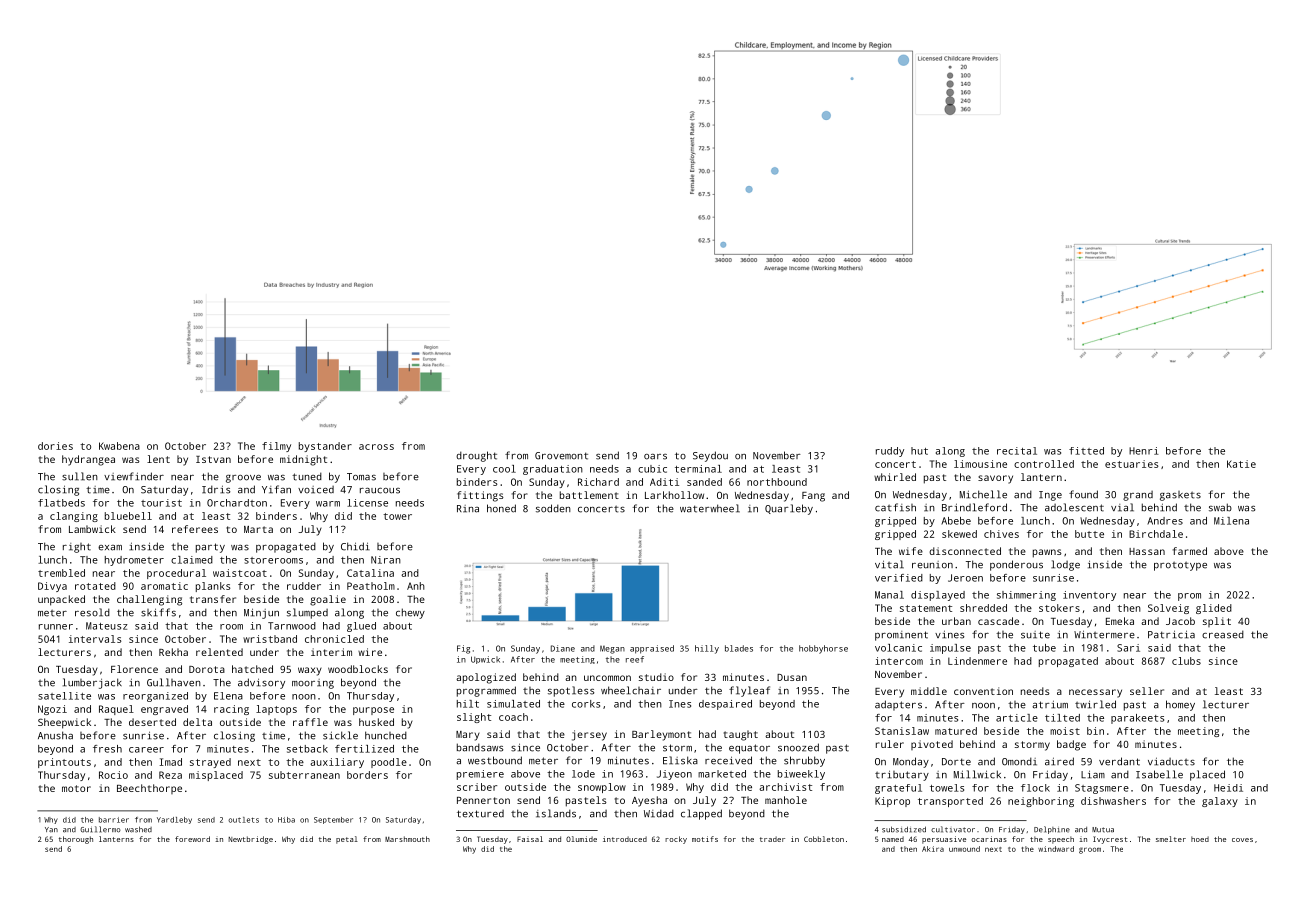 This screenshot has width=1308, height=924. What do you see at coordinates (583, 774) in the screenshot?
I see `lode` at bounding box center [583, 774].
